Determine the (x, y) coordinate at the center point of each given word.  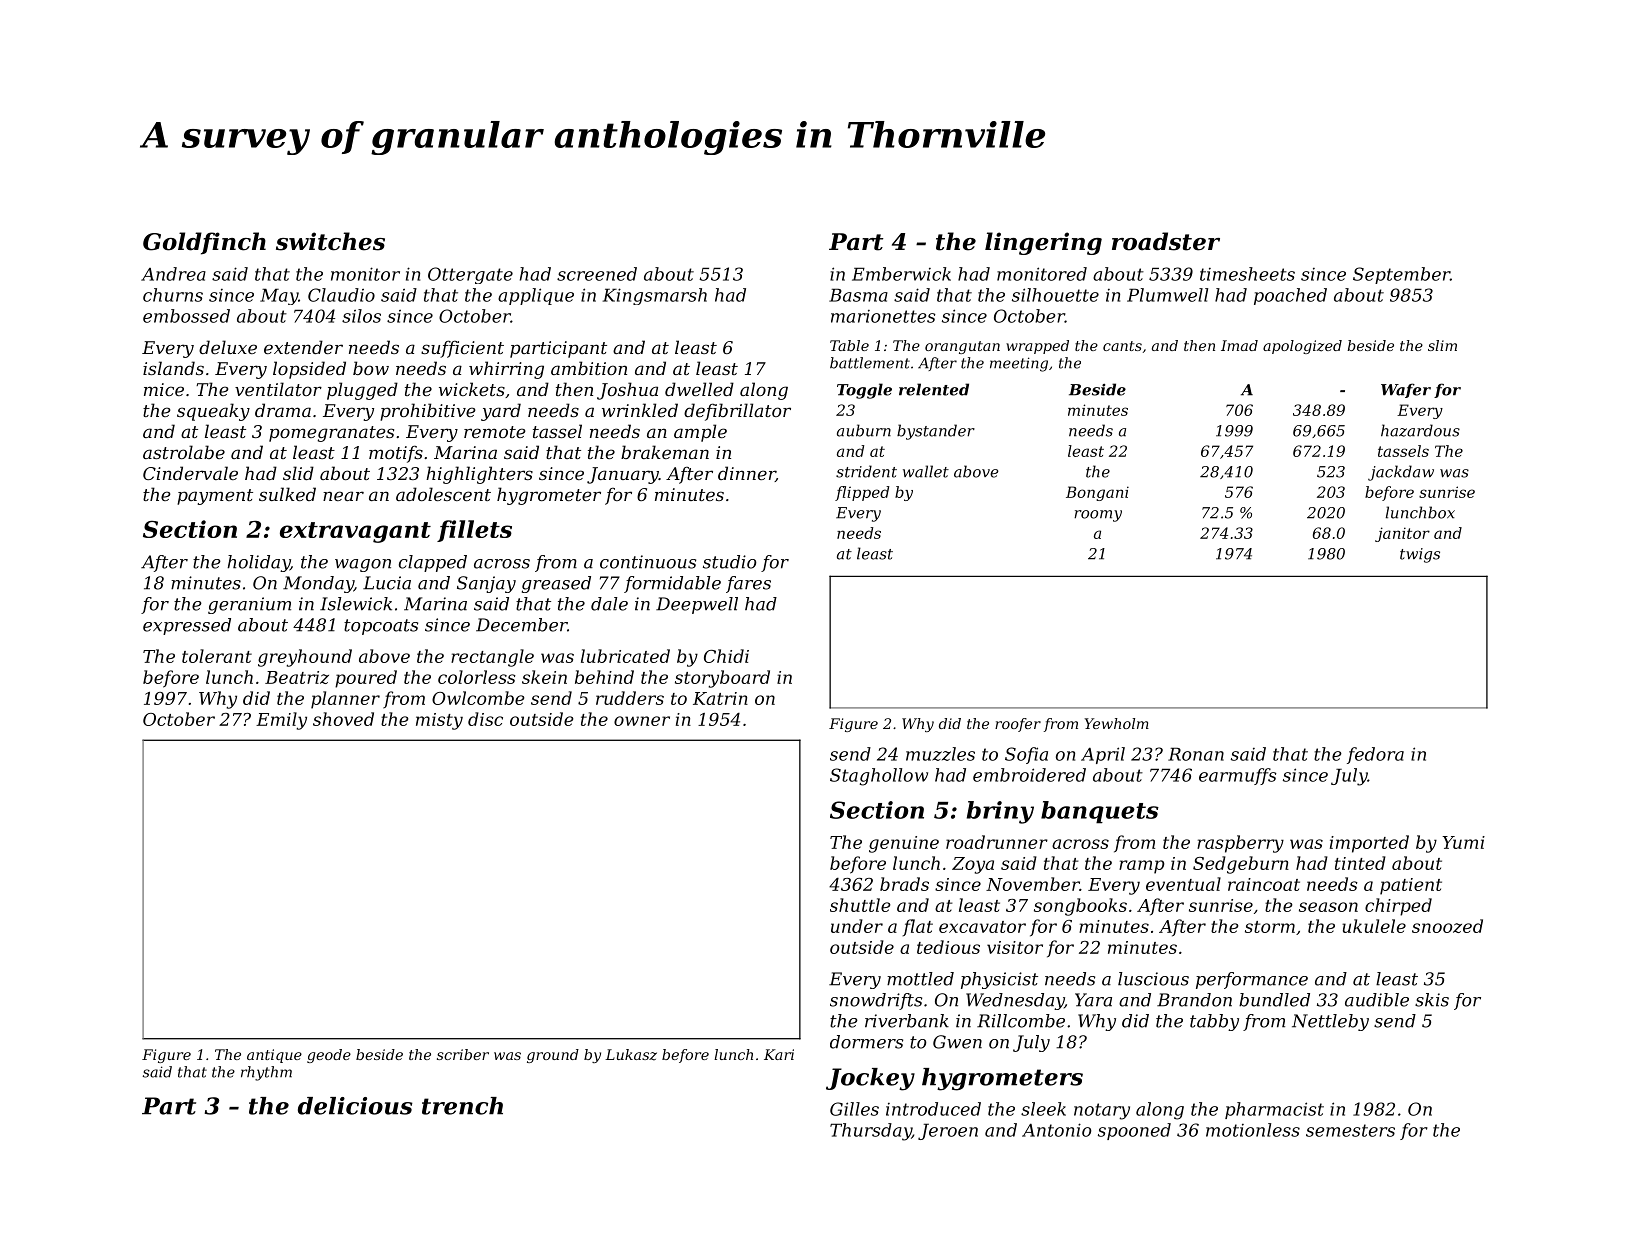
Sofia (1026, 755)
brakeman (665, 452)
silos (361, 316)
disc (485, 719)
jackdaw (1401, 473)
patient (1411, 886)
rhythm (266, 1073)
